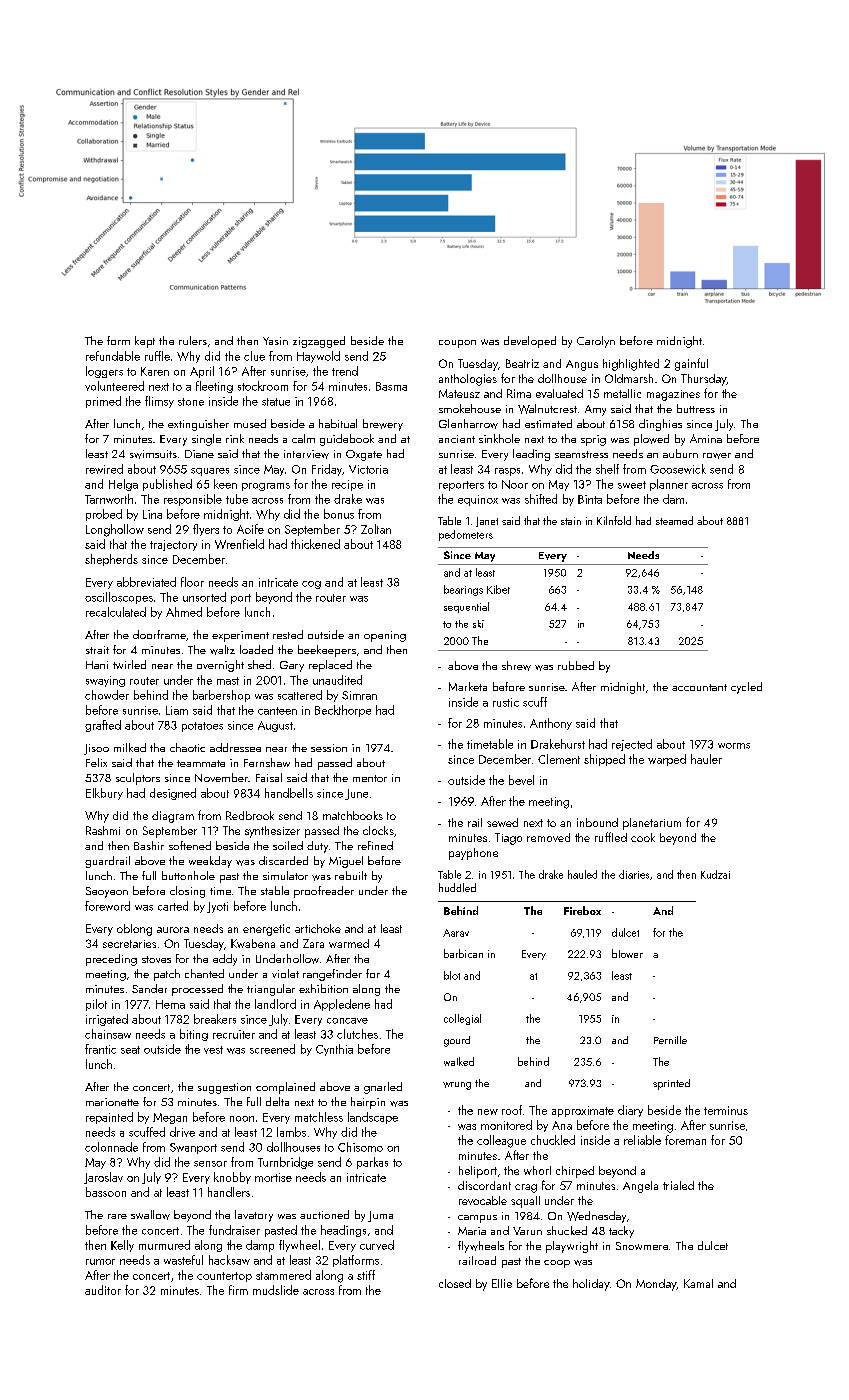 This screenshot has height=1400, width=849. I want to click on Kudzai, so click(715, 874).
